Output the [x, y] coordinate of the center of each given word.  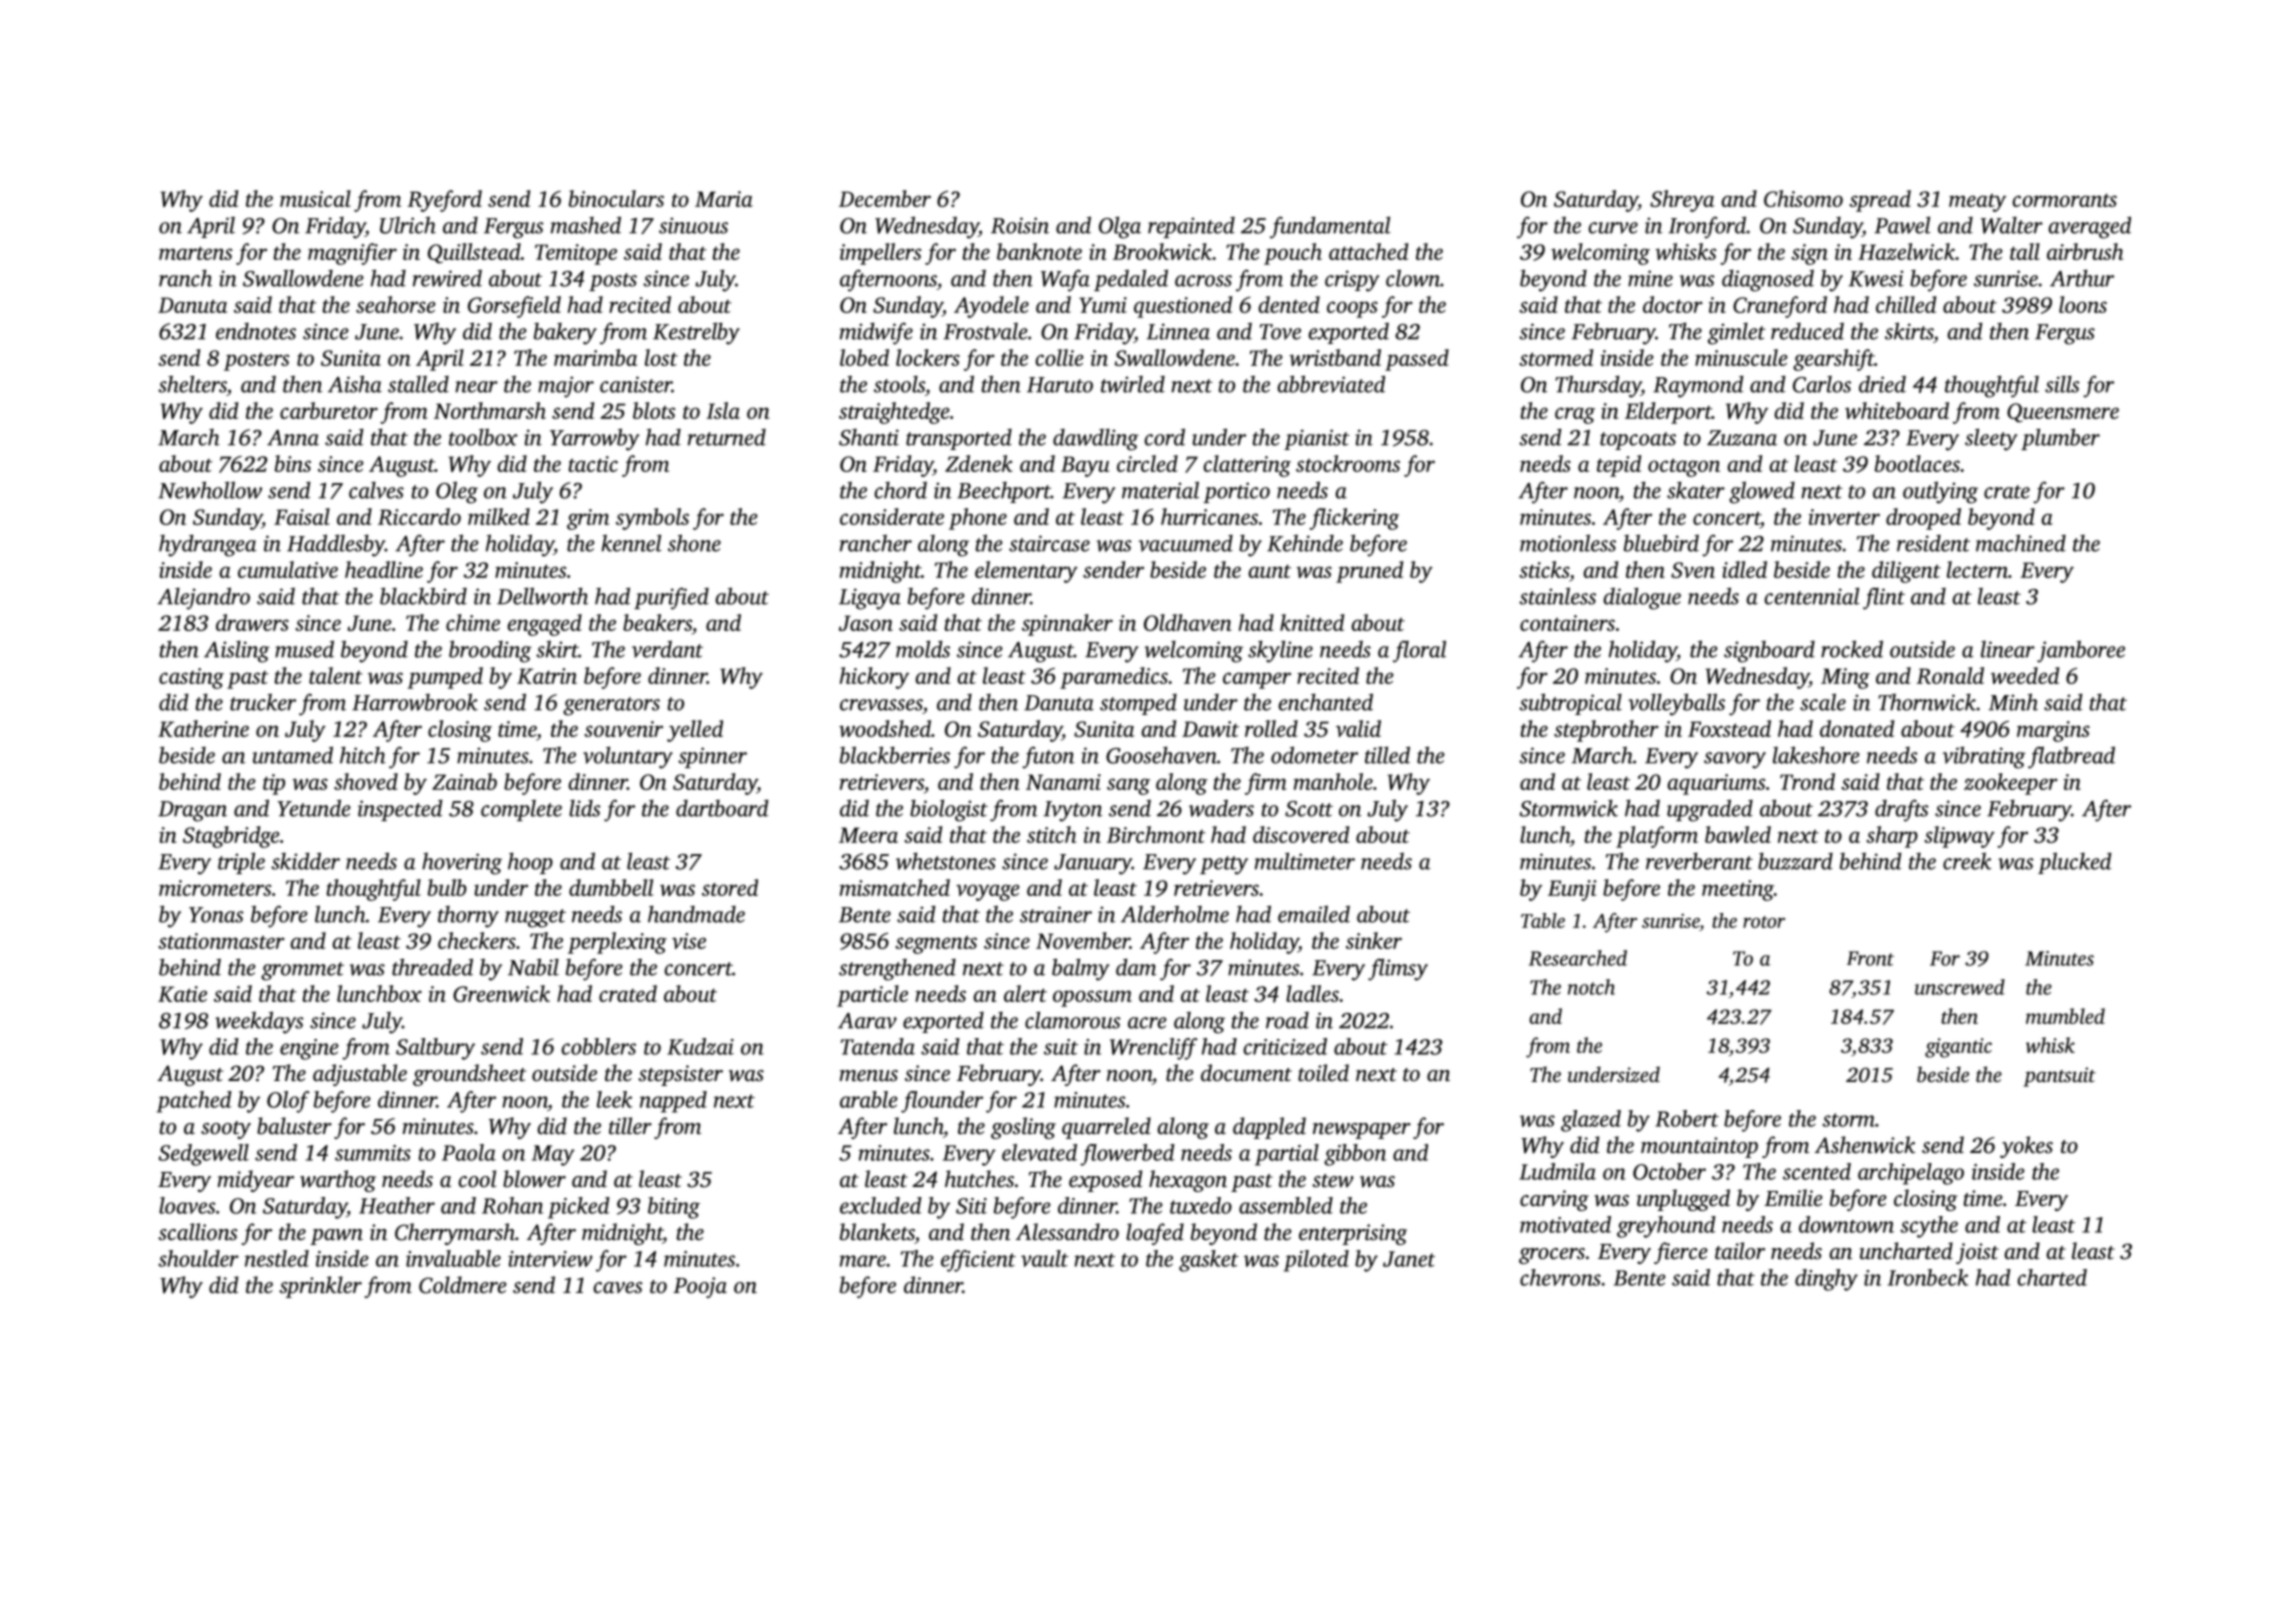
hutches [979, 1179]
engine [309, 1049]
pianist [1317, 439]
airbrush [2085, 251]
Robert [1687, 1118]
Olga [1120, 227]
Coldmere [463, 1285]
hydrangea [208, 545]
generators [611, 706]
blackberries [895, 755]
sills [2062, 384]
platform [1657, 837]
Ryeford [445, 201]
